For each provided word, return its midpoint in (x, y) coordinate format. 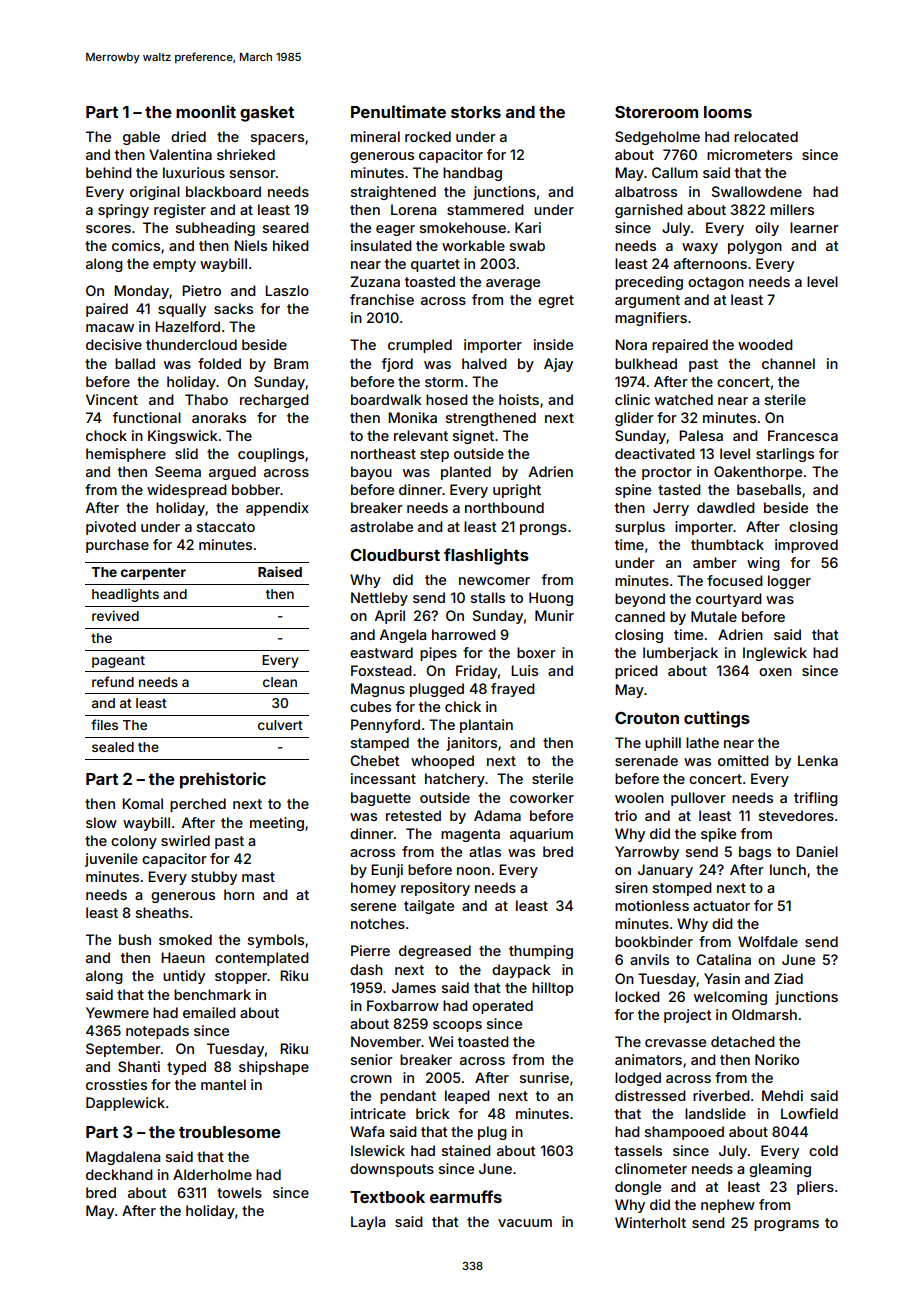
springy (123, 211)
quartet (435, 265)
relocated (766, 136)
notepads (157, 1032)
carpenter (153, 573)
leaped (467, 1097)
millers (792, 209)
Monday (141, 292)
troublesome (230, 1132)
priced (636, 672)
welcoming (730, 998)
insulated (381, 245)
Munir (554, 615)
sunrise (544, 1077)
